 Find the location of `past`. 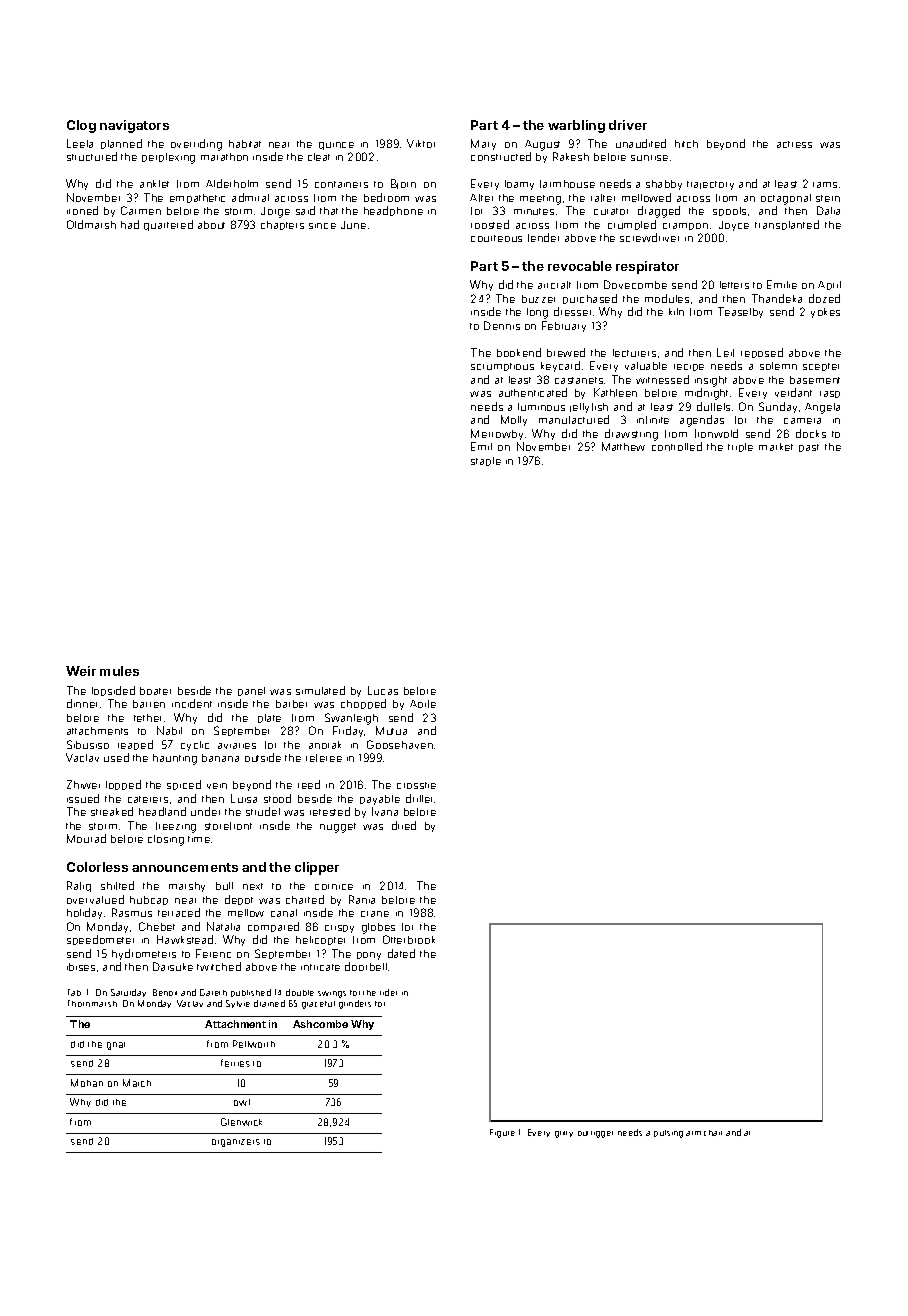

past is located at coordinates (809, 448).
